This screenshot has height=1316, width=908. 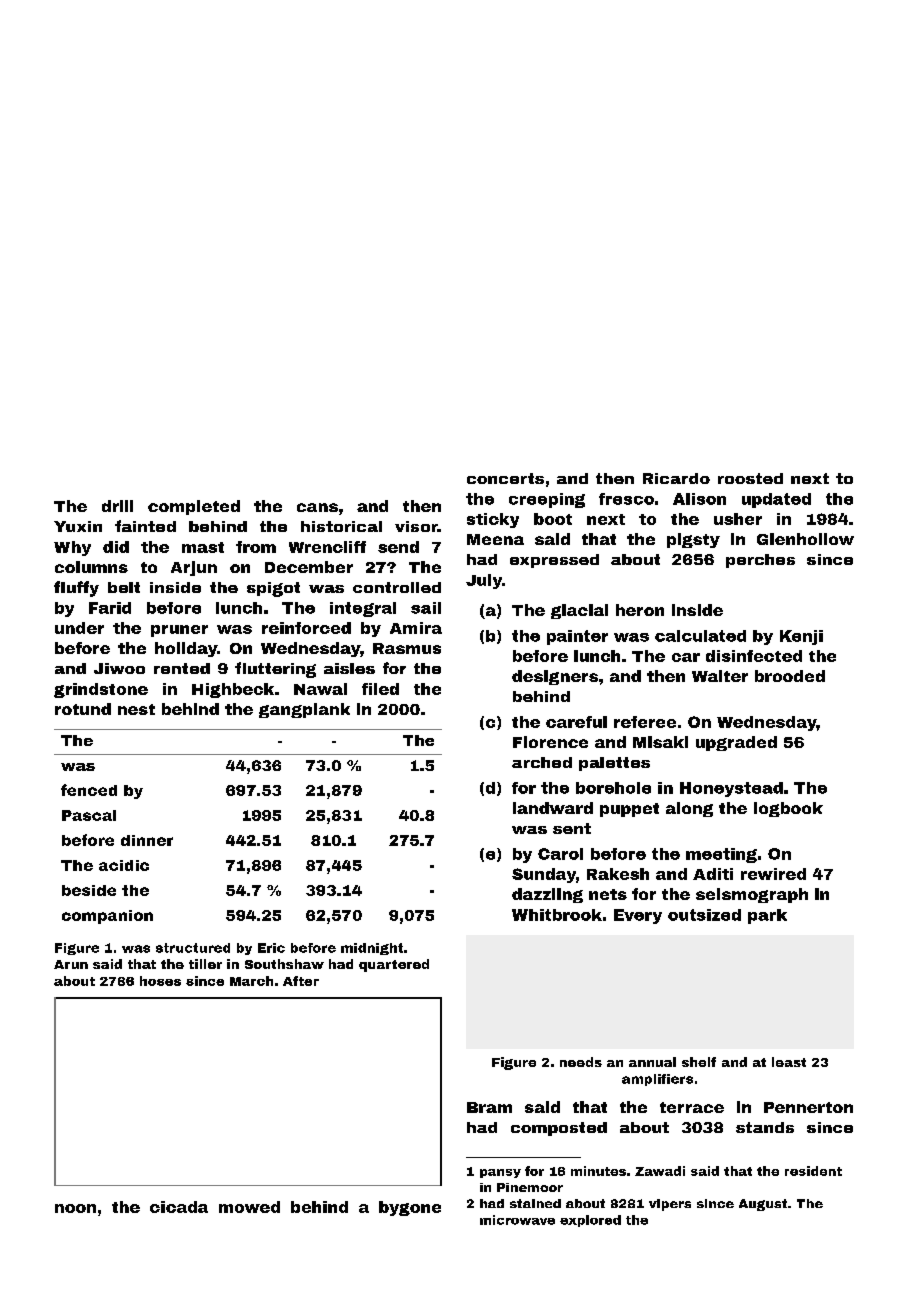 What do you see at coordinates (505, 478) in the screenshot?
I see `concerts` at bounding box center [505, 478].
